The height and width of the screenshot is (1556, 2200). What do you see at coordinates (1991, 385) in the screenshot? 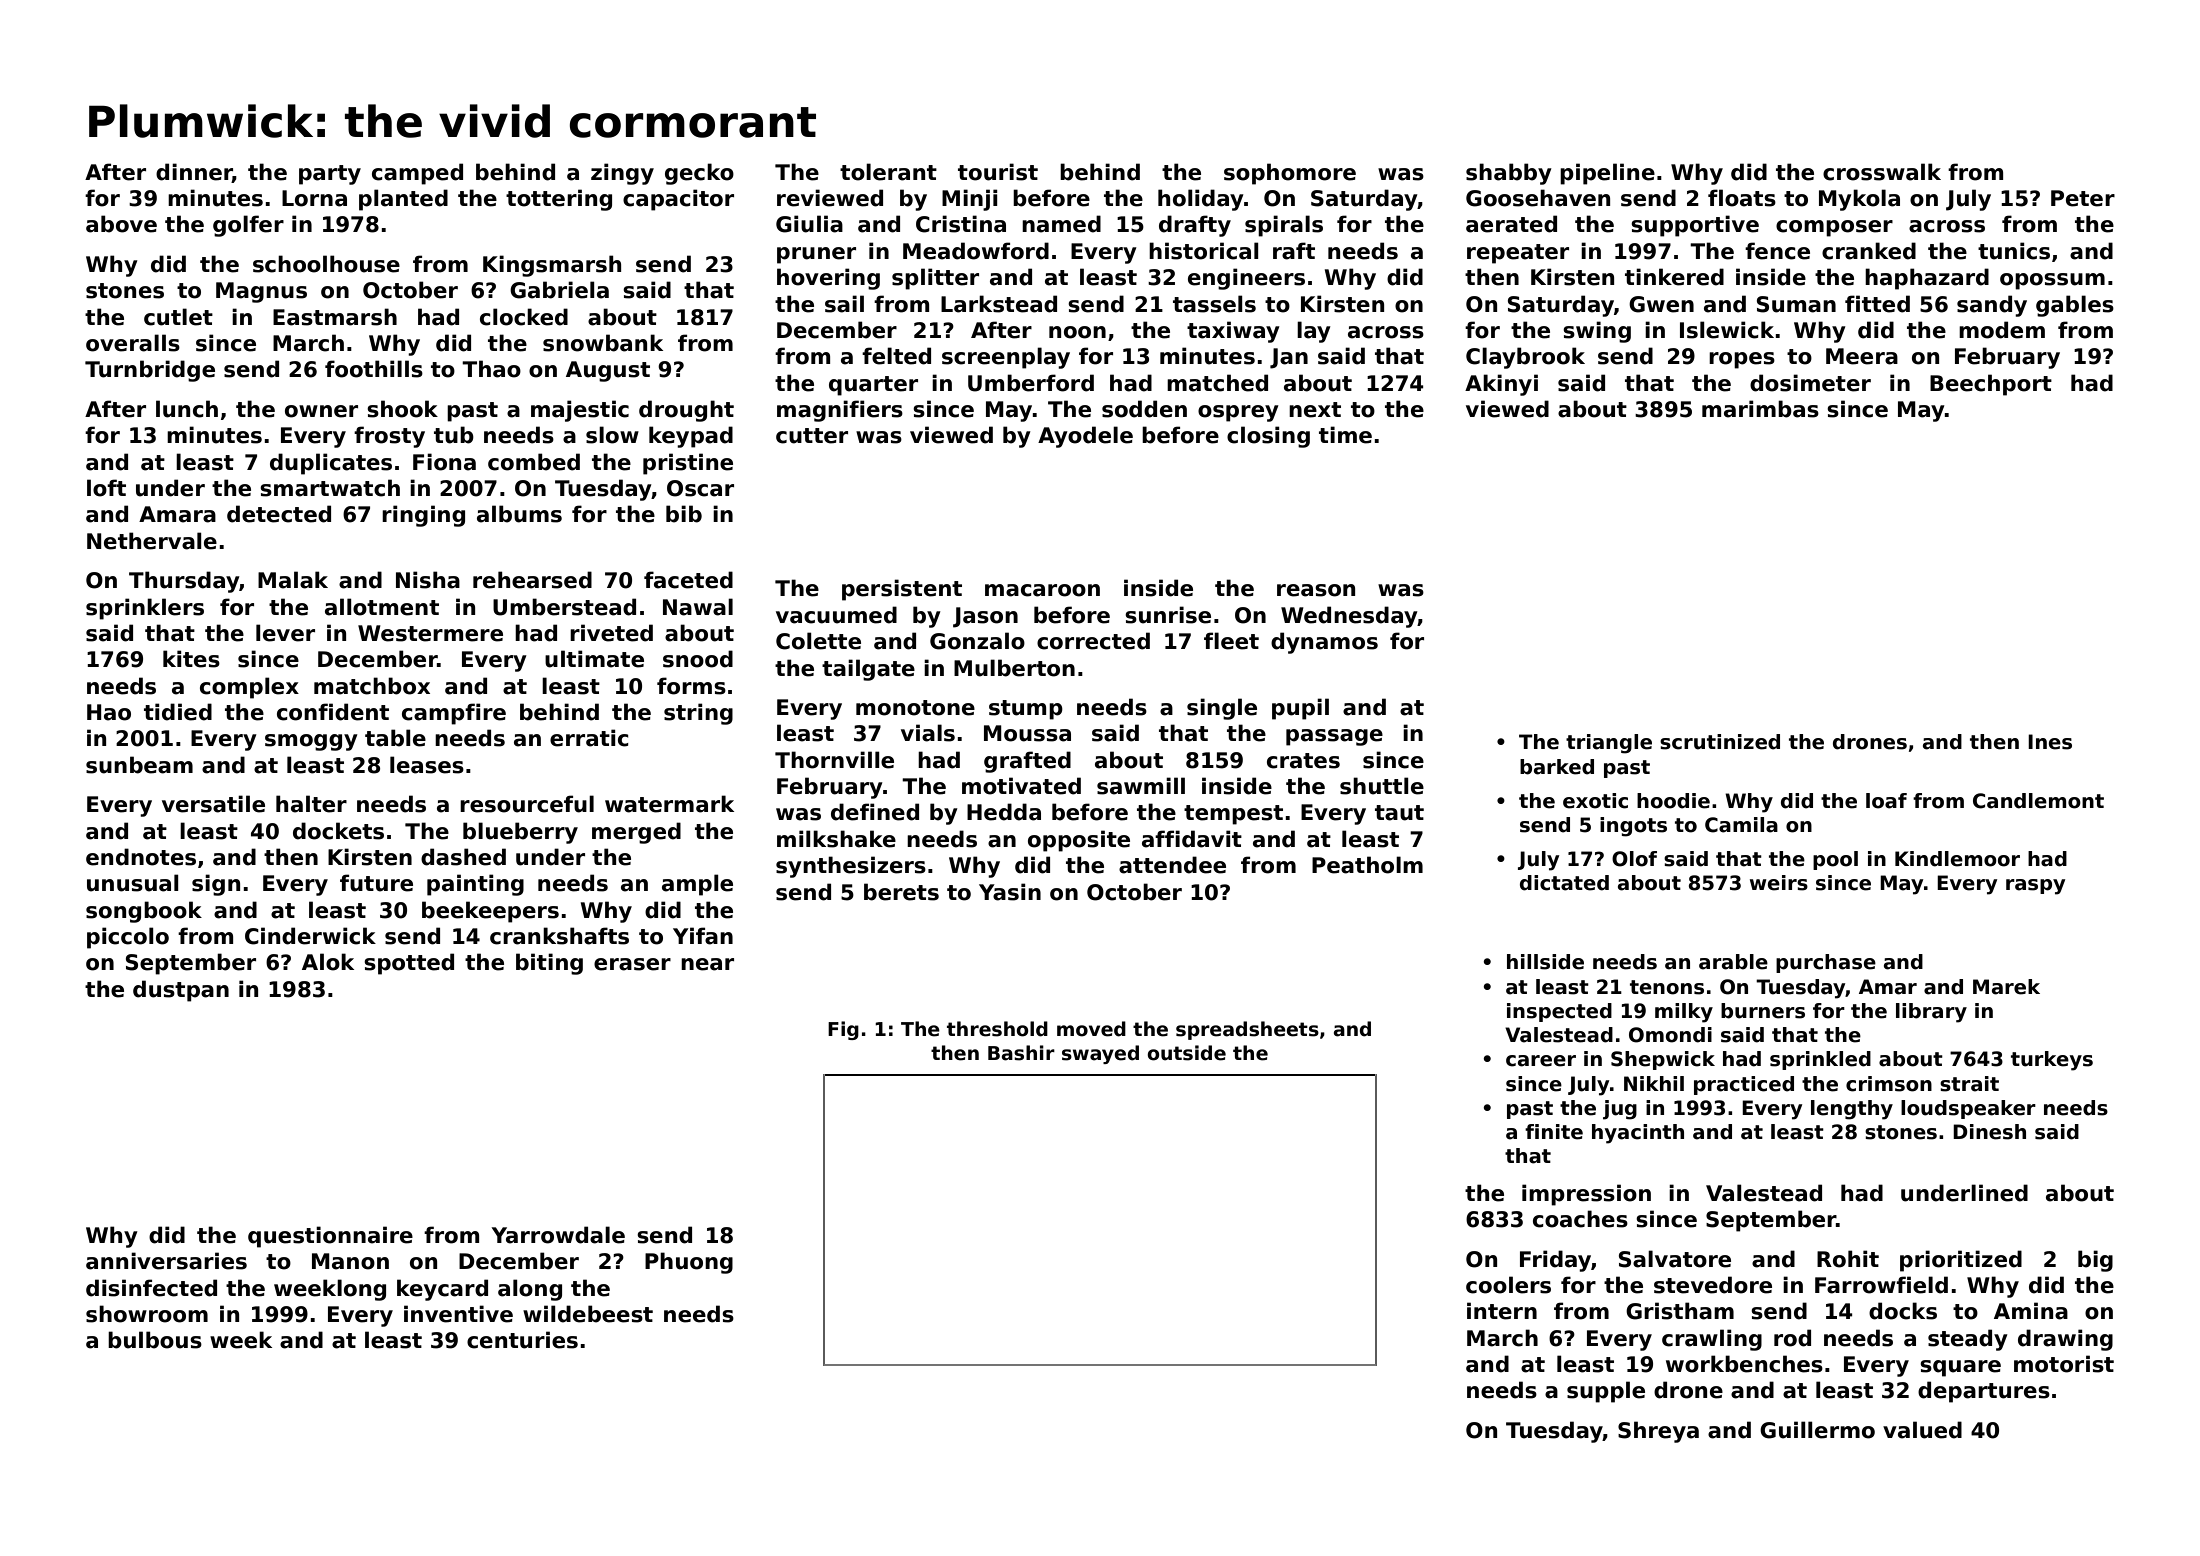
I see `Beechport` at bounding box center [1991, 385].
